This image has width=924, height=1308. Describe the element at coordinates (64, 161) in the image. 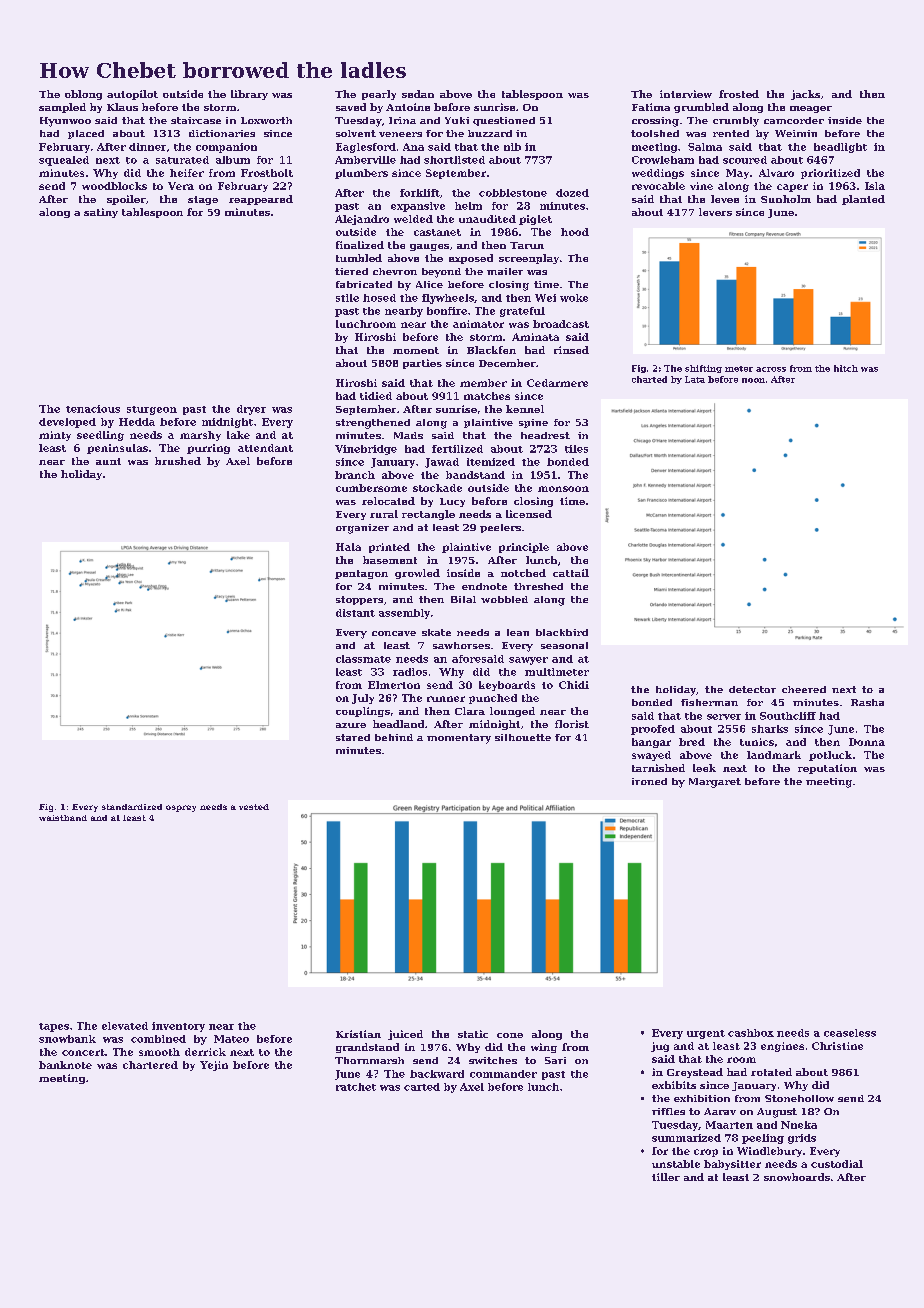

I see `squealed` at that location.
